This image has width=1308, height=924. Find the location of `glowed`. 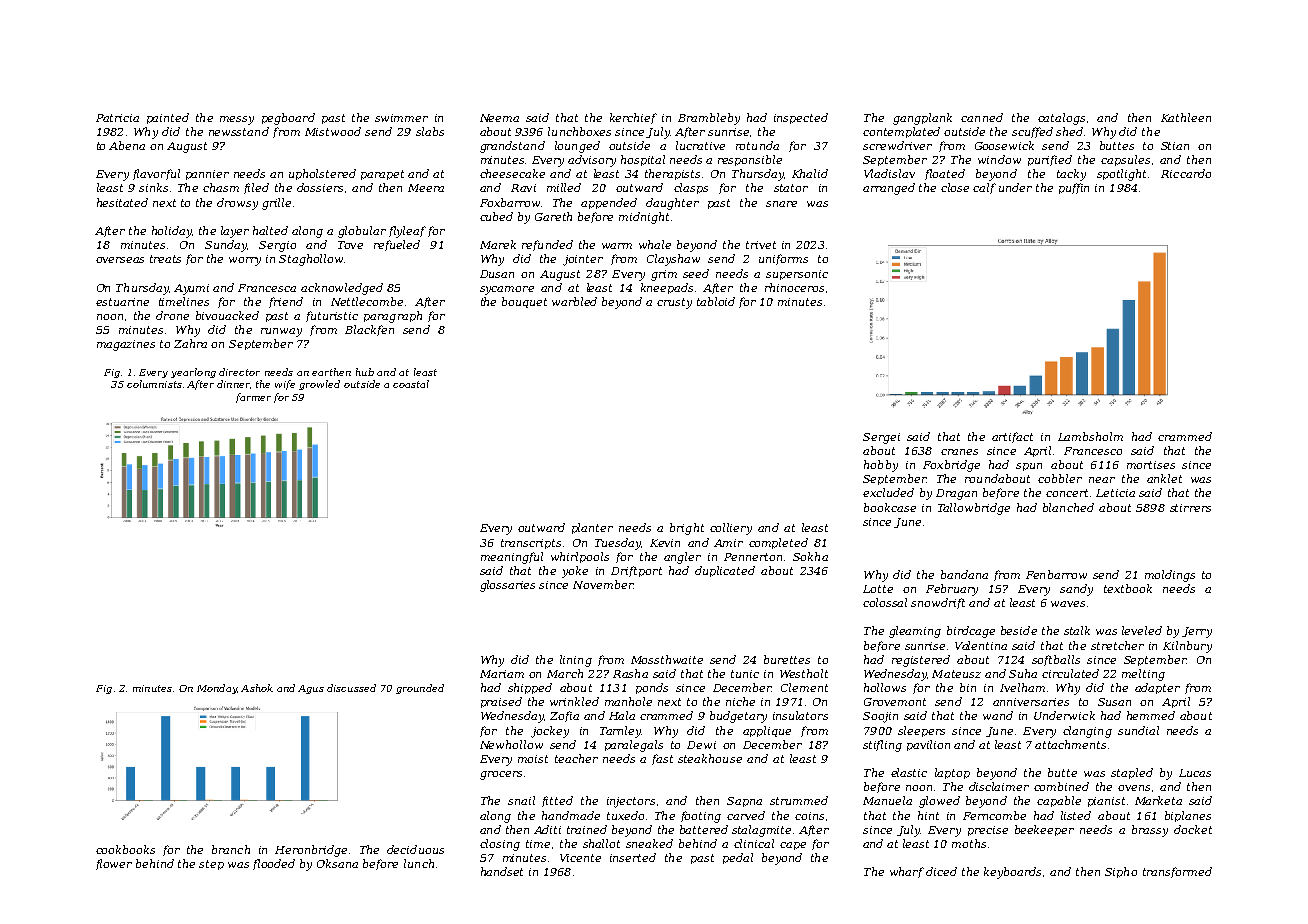

glowed is located at coordinates (939, 802).
